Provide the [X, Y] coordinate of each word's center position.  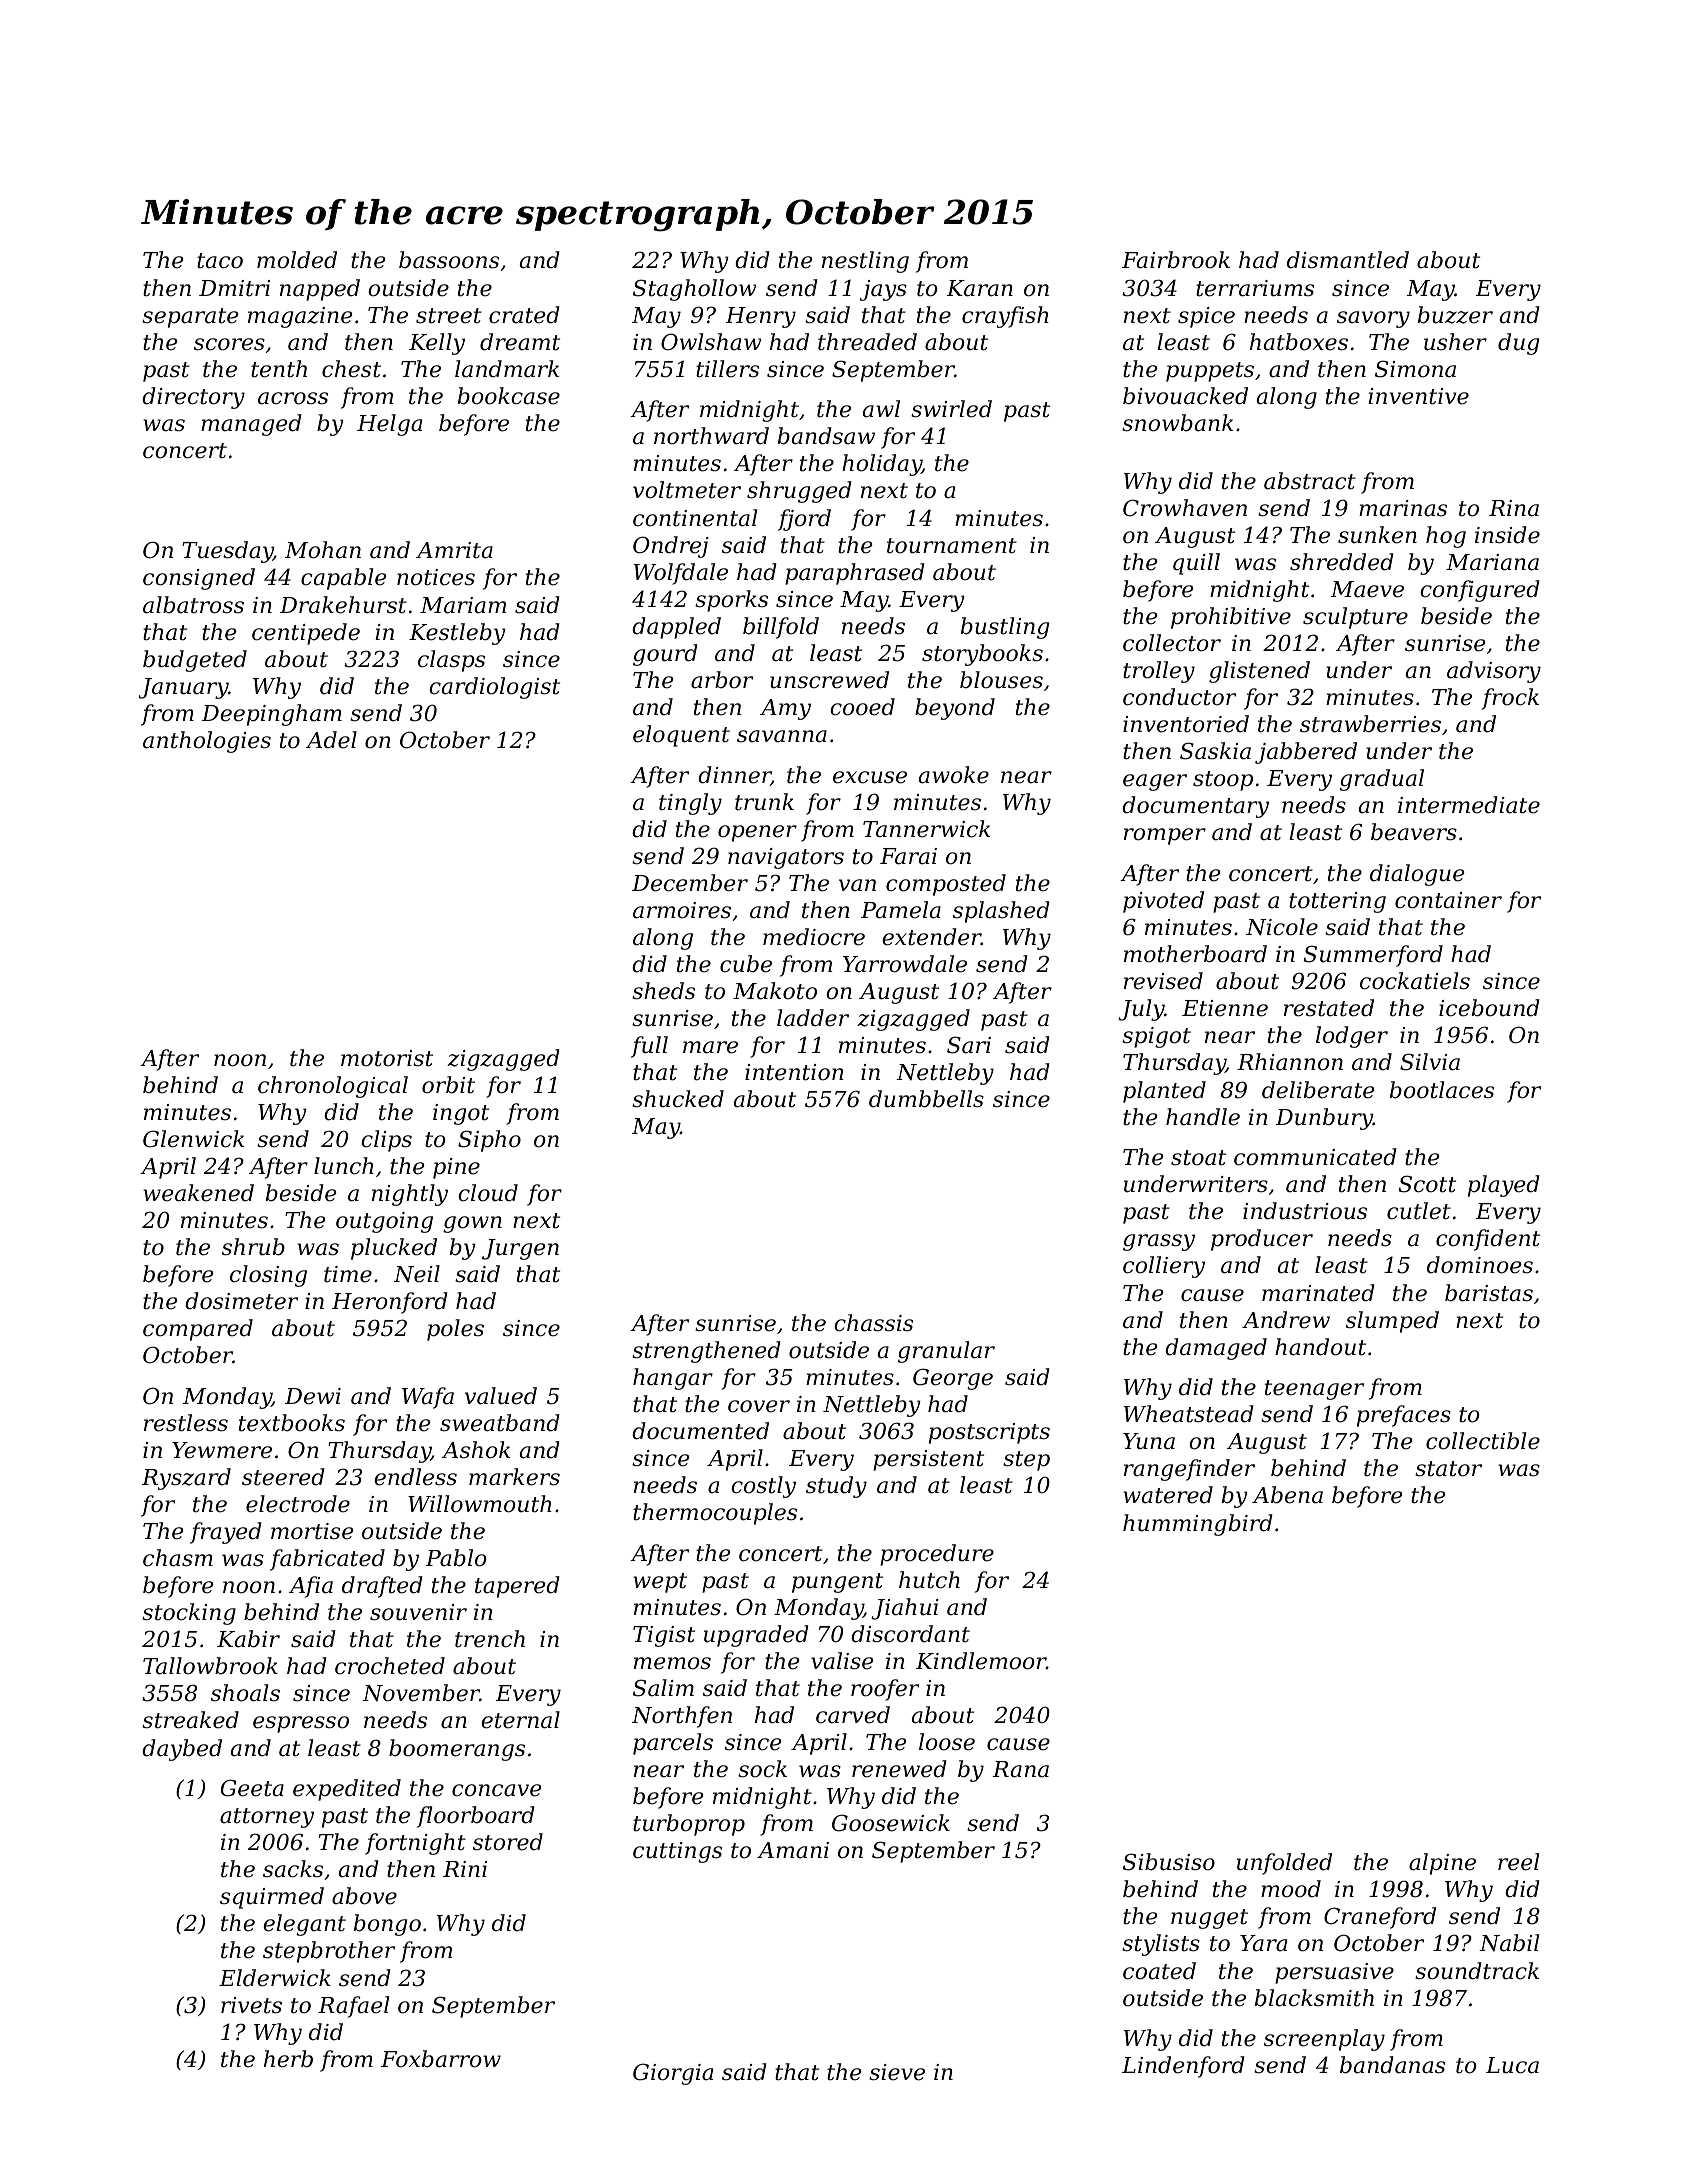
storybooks [982, 655]
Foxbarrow [441, 2059]
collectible [1483, 1441]
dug [1518, 344]
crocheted [390, 1666]
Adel [331, 740]
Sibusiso [1169, 1862]
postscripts [989, 1433]
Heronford [390, 1303]
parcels [673, 1744]
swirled [951, 409]
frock [1510, 699]
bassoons [449, 260]
